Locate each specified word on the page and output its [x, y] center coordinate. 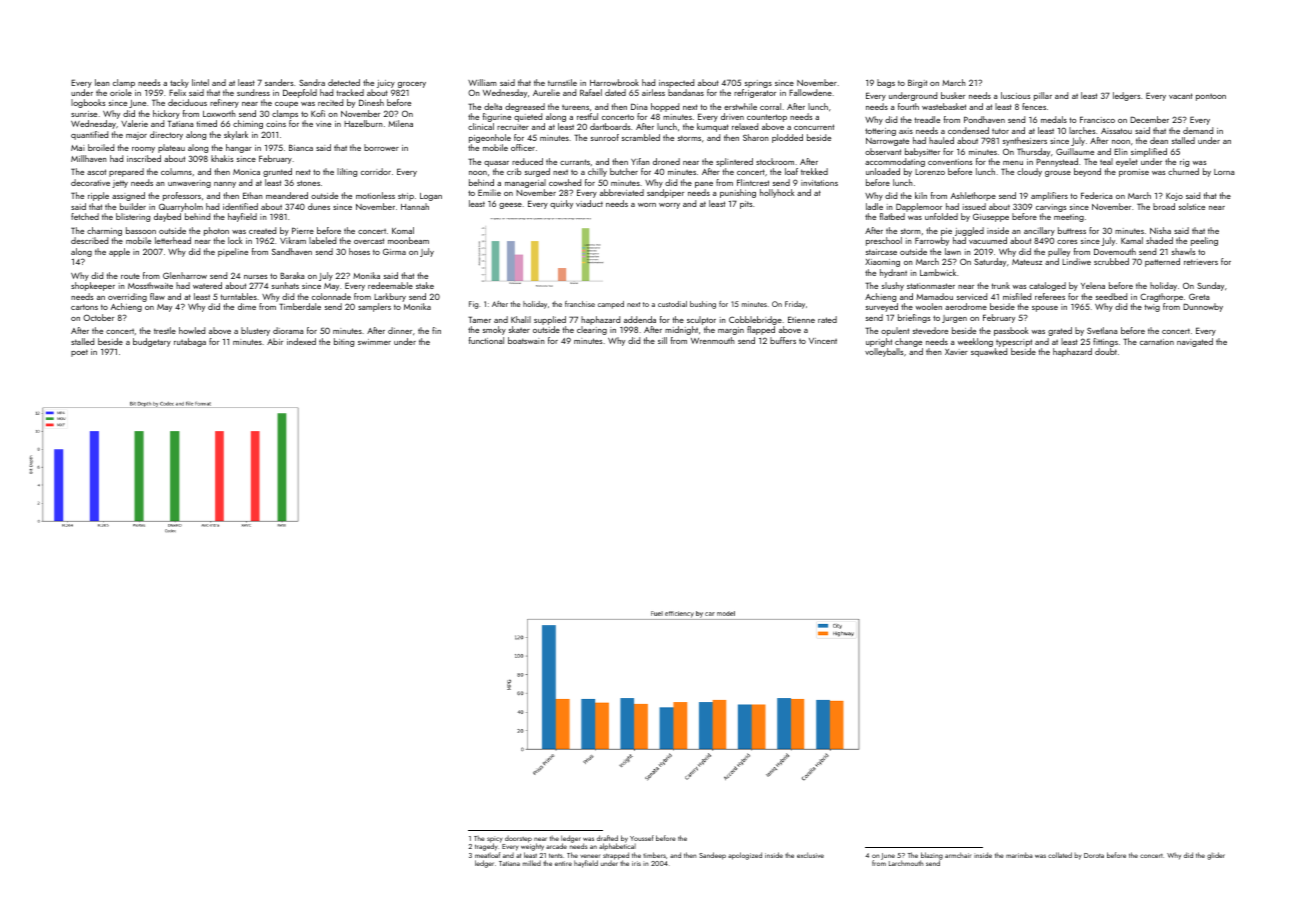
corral [770, 106]
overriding [127, 297]
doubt [1106, 351]
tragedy [486, 847]
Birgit [917, 84]
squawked [989, 352]
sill [662, 340]
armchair [958, 855]
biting [344, 342]
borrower [381, 147]
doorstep [518, 839]
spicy [495, 839]
